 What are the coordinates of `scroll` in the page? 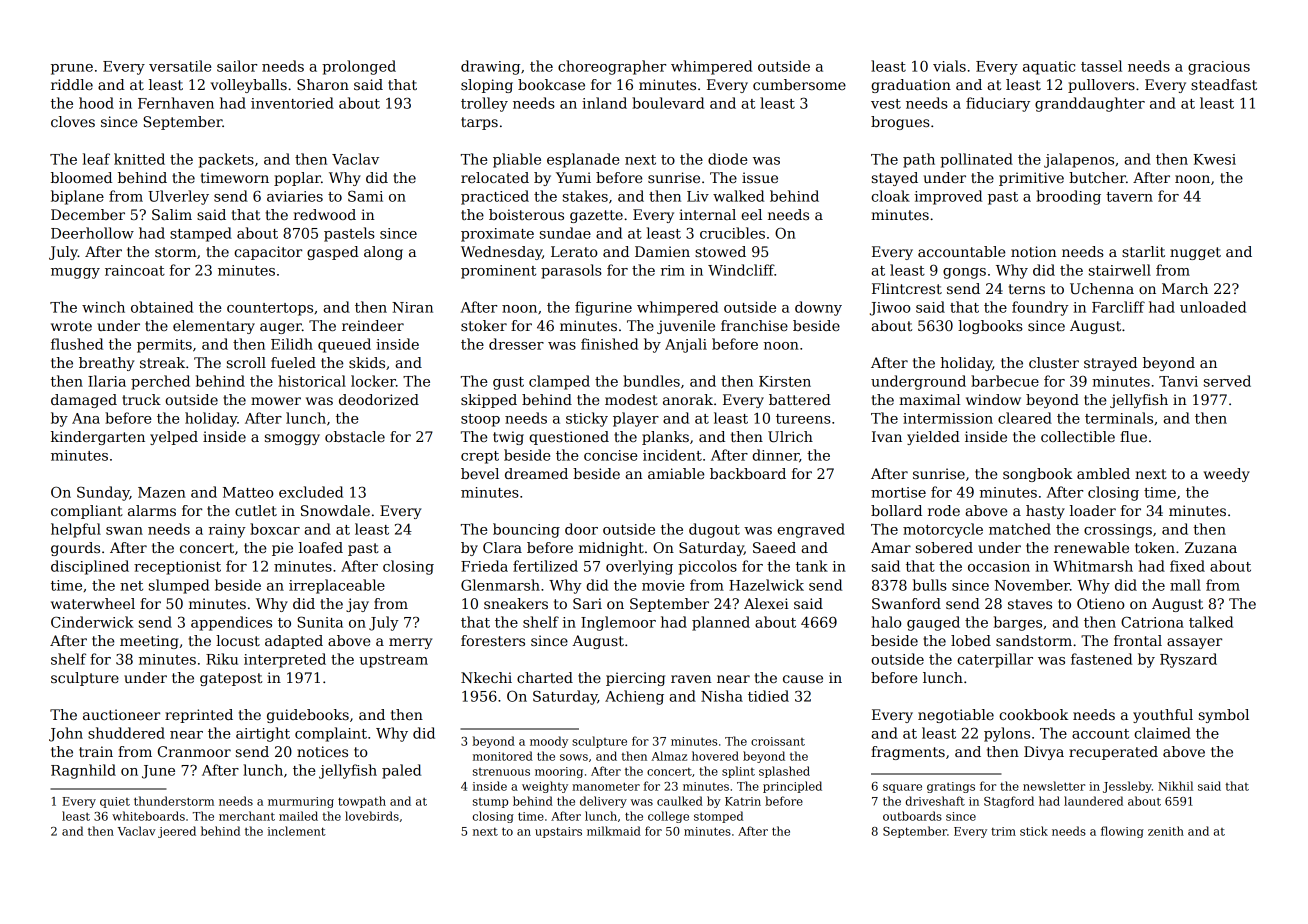 It's located at (246, 362).
